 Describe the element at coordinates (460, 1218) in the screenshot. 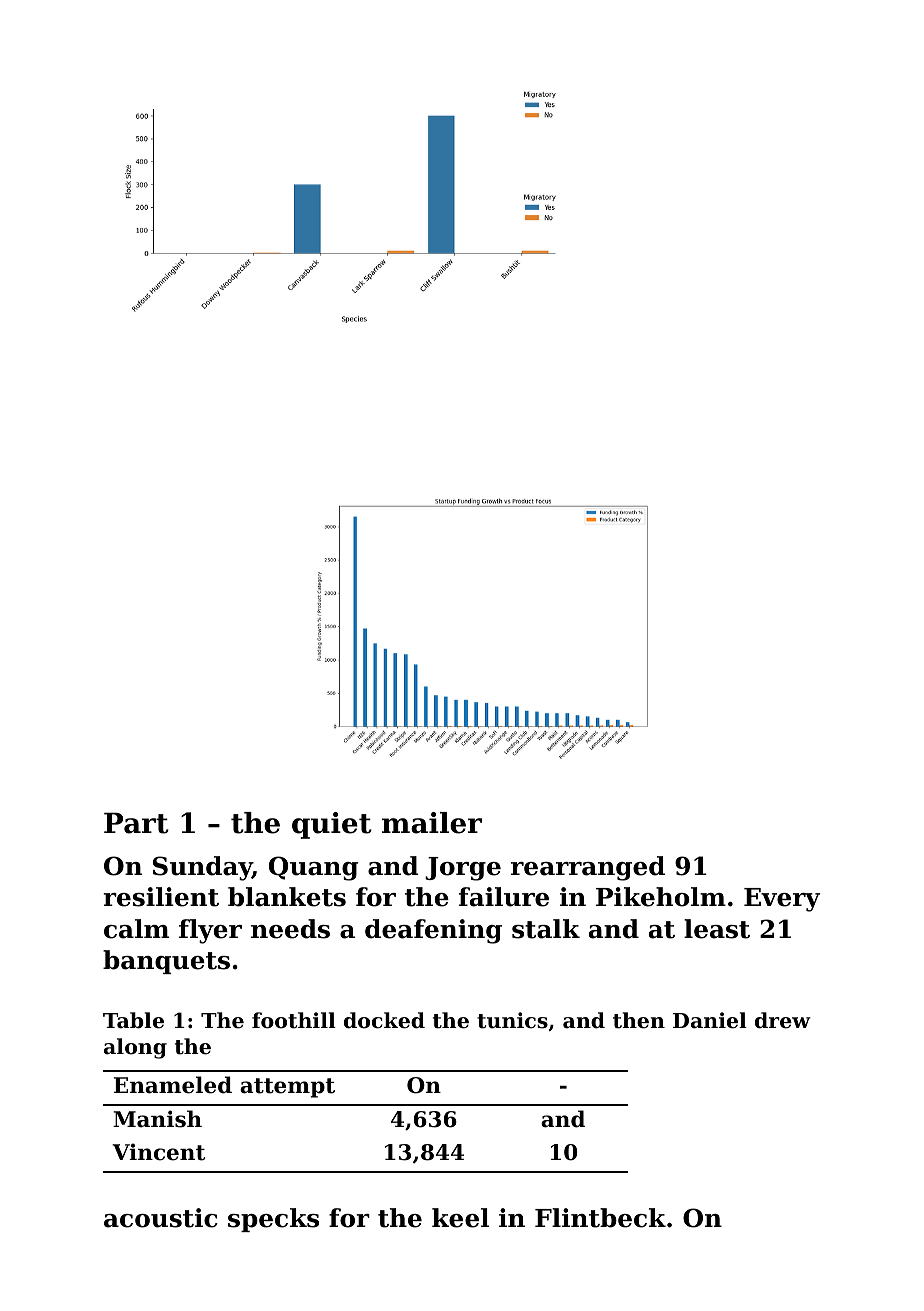

I see `keel` at that location.
